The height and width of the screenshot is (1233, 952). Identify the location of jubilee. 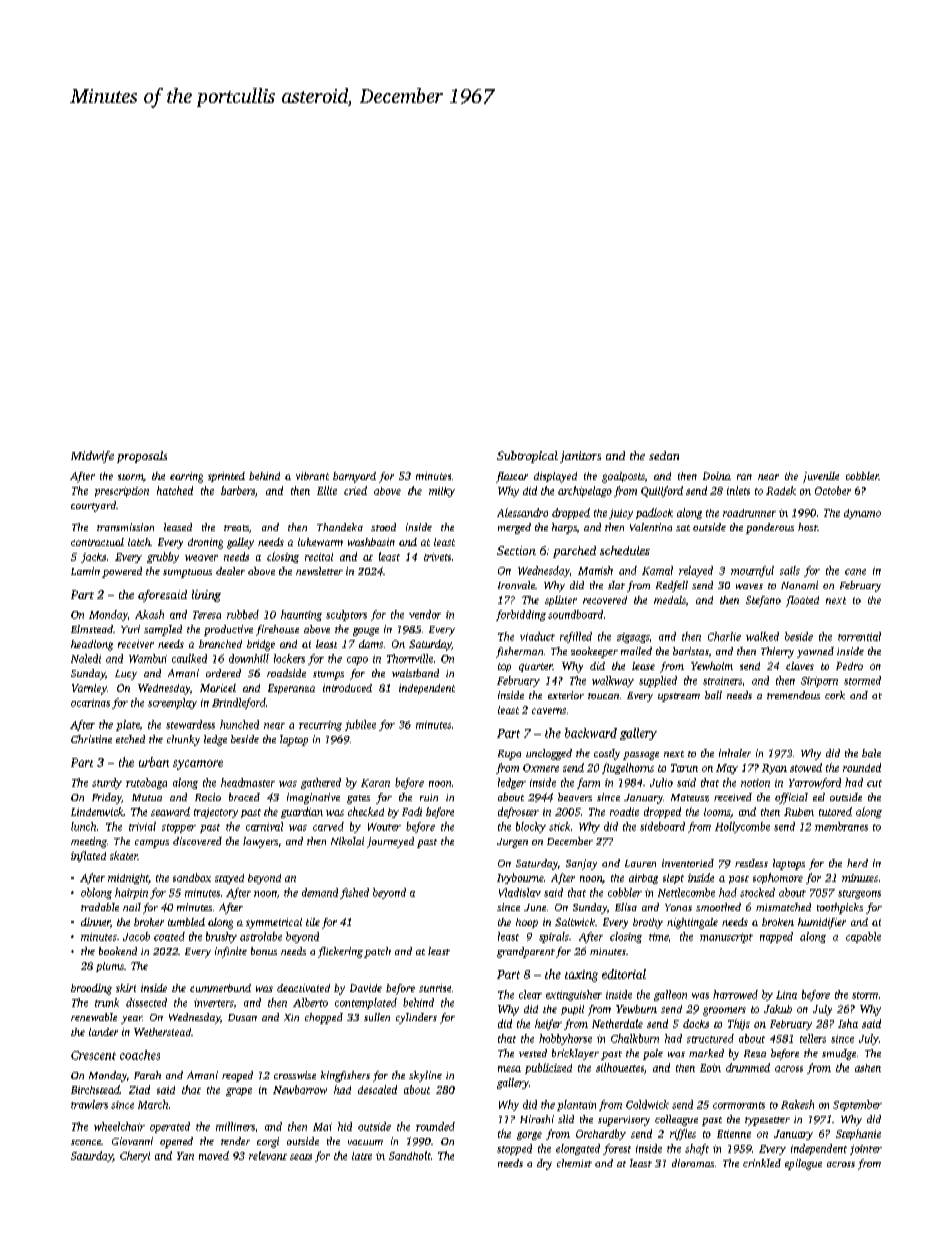
(360, 725).
